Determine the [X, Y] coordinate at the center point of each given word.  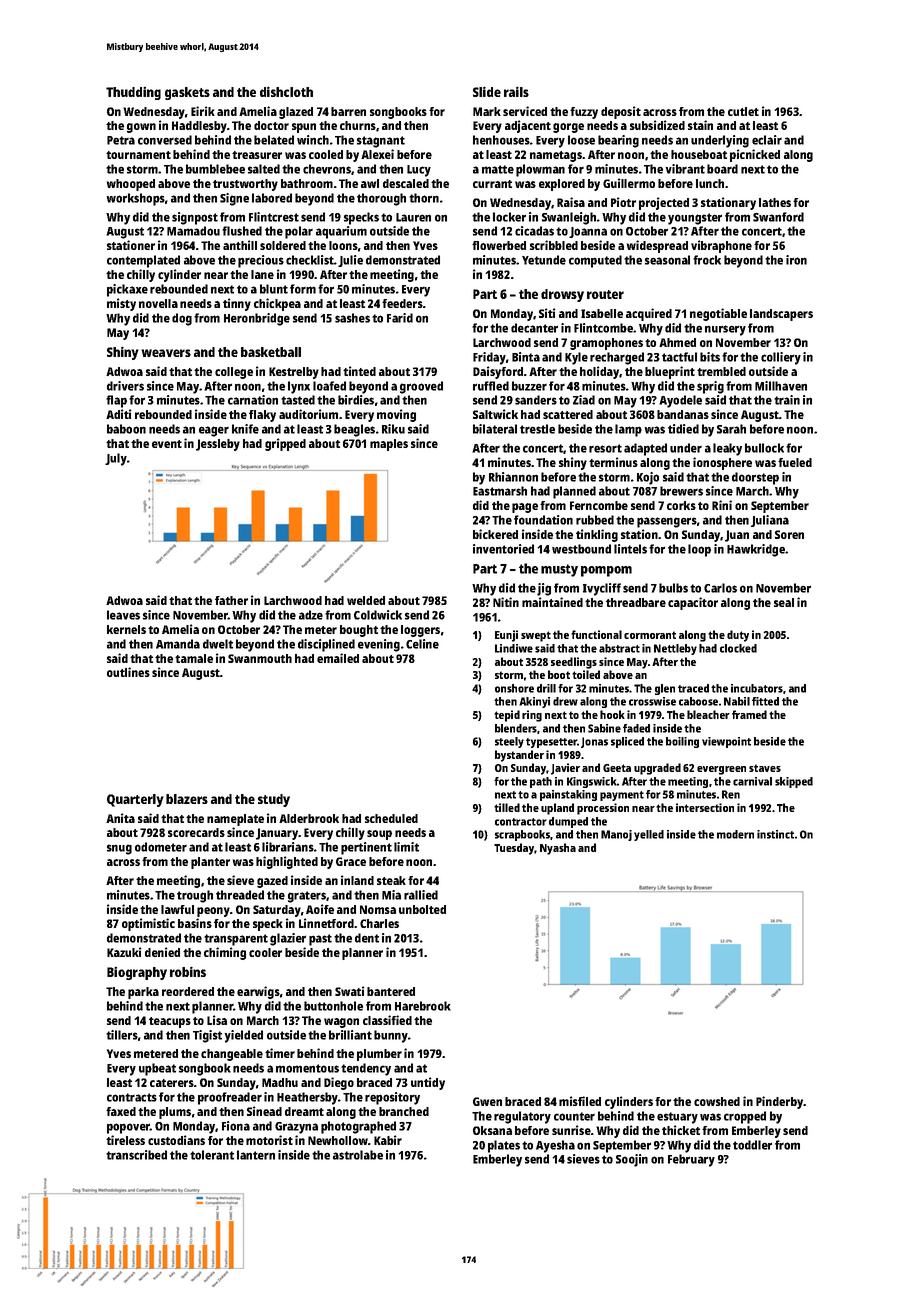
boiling [682, 742]
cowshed [717, 1101]
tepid [507, 716]
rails [516, 91]
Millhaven [781, 386]
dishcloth [286, 91]
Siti [547, 313]
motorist [269, 1140]
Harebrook [423, 1006]
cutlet [743, 111]
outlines [128, 672]
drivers [125, 386]
